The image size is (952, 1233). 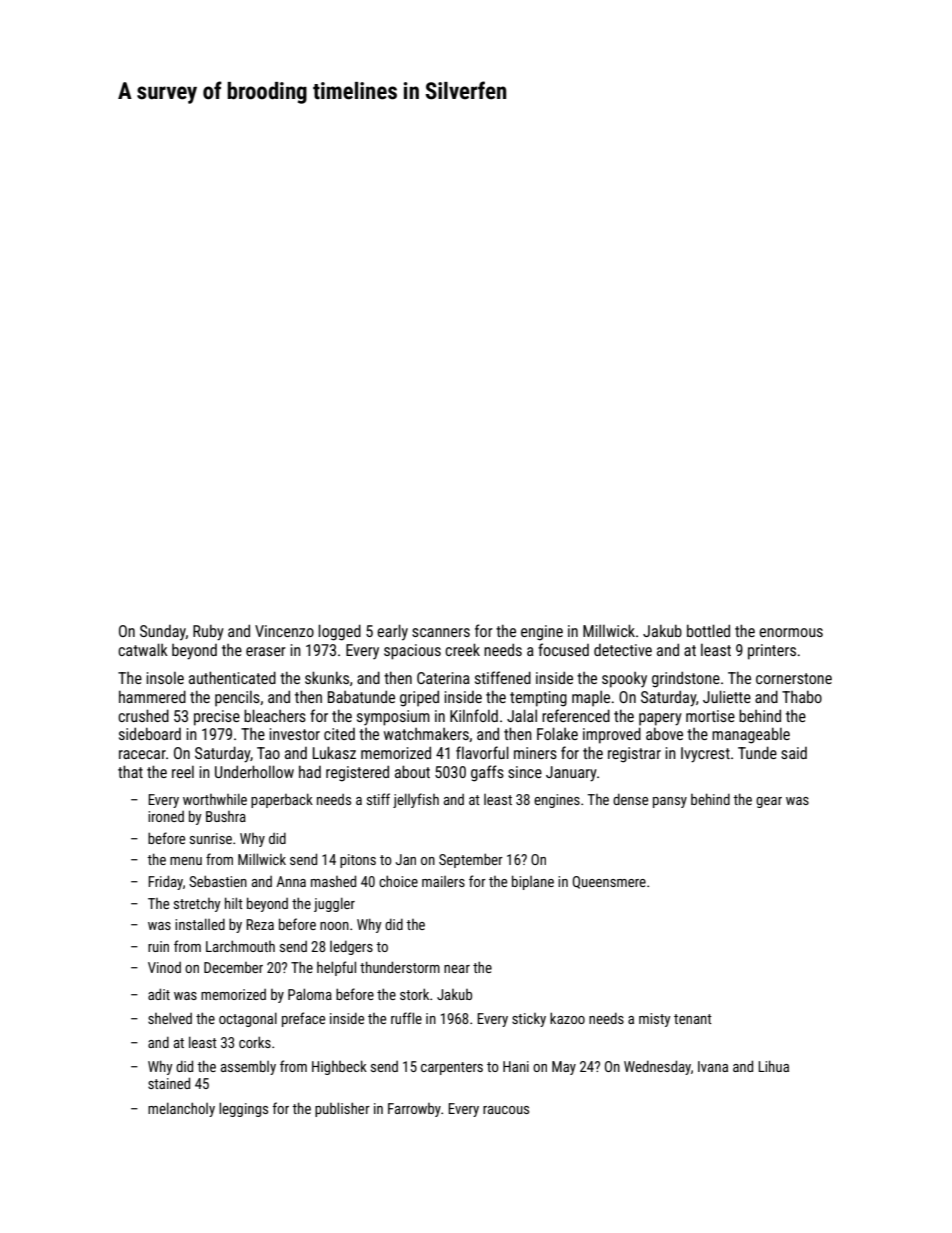 I want to click on spacious, so click(x=412, y=652).
